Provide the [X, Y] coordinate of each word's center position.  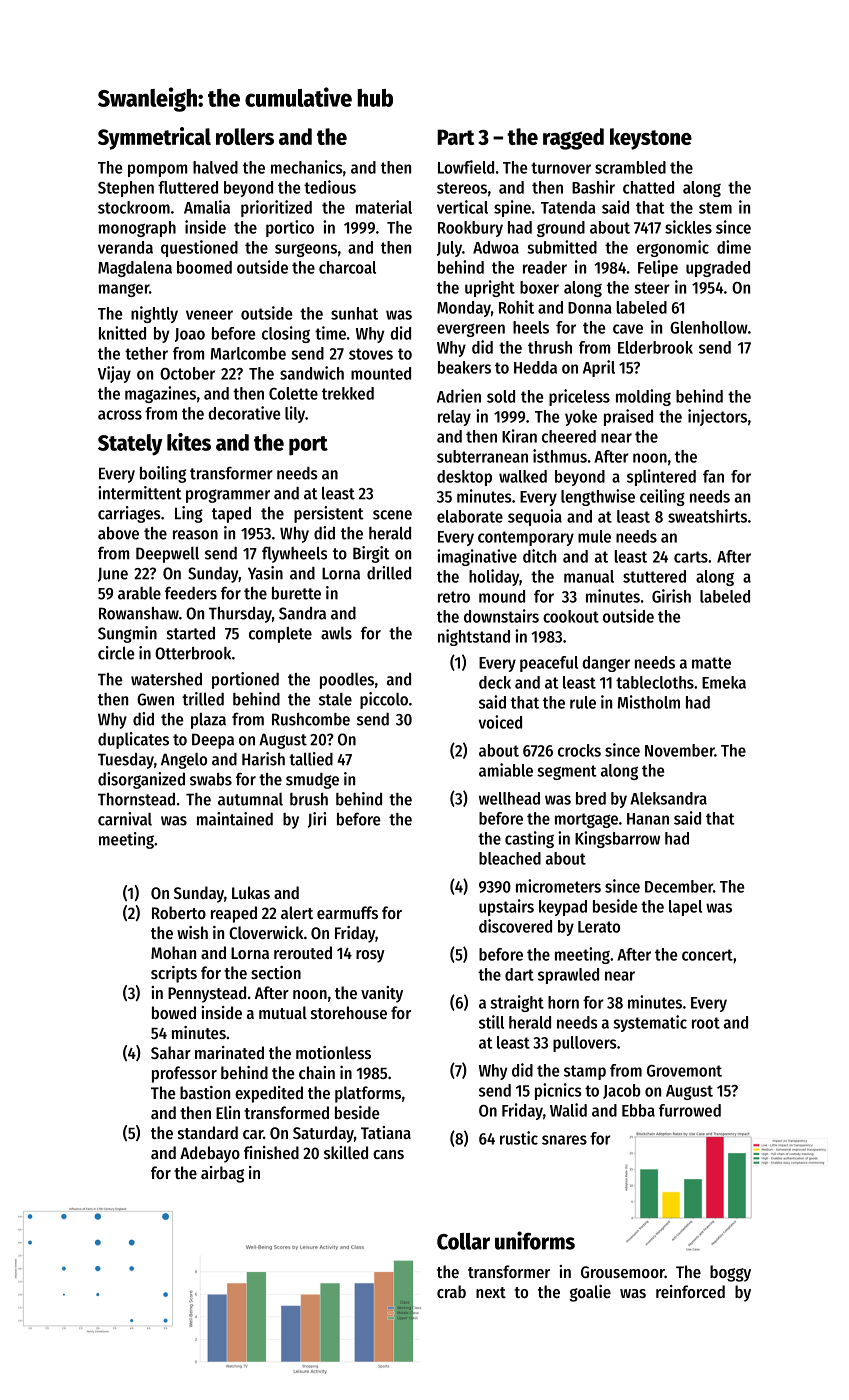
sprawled [568, 976]
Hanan [648, 819]
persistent [329, 514]
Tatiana [386, 1132]
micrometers [558, 886]
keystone [651, 139]
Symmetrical [154, 138]
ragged [573, 139]
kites [189, 442]
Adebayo [210, 1154]
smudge [312, 781]
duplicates [133, 740]
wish [192, 932]
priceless [579, 397]
